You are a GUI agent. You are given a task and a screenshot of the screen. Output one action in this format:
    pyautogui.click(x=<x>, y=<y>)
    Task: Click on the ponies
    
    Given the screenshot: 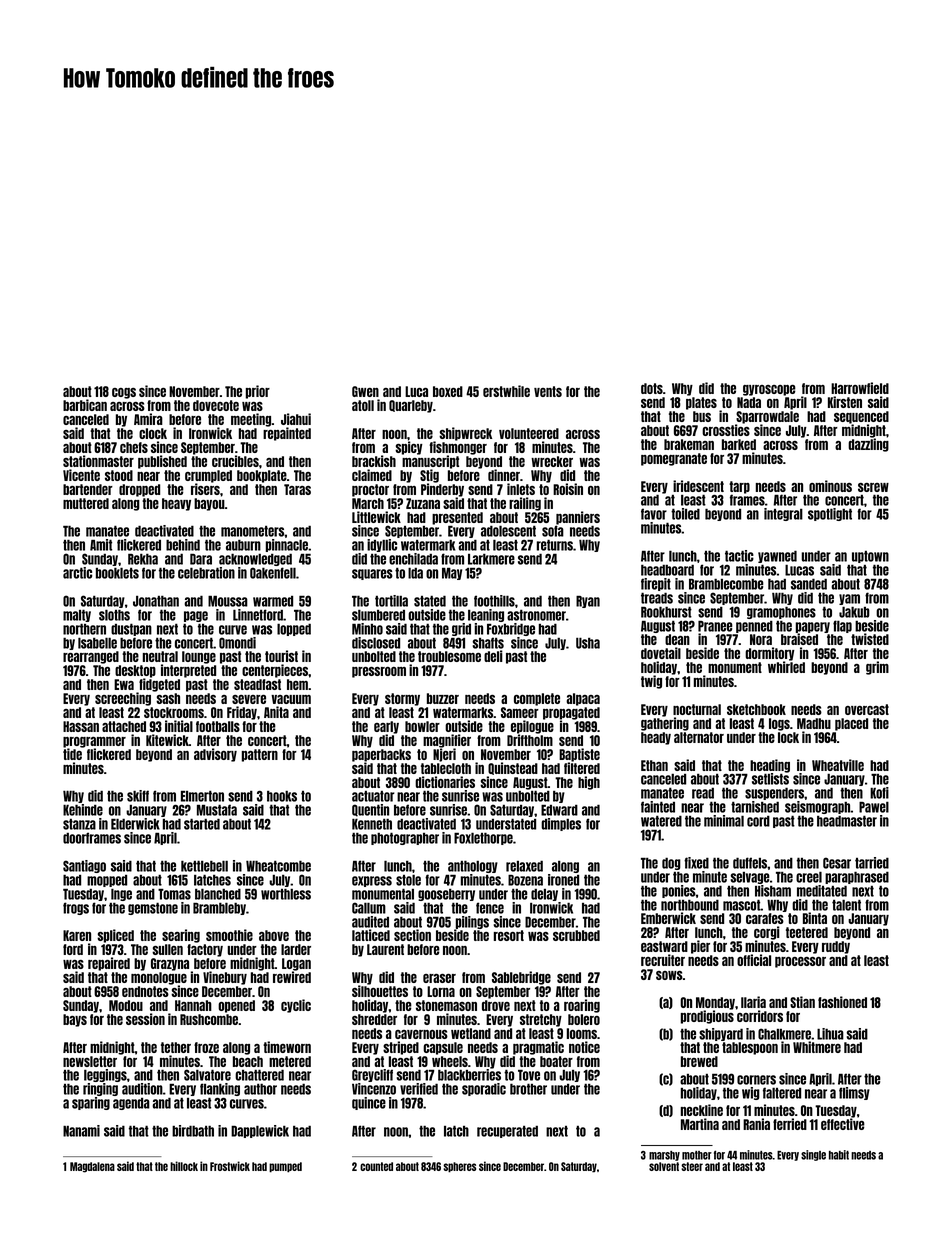 What is the action you would take?
    pyautogui.click(x=679, y=891)
